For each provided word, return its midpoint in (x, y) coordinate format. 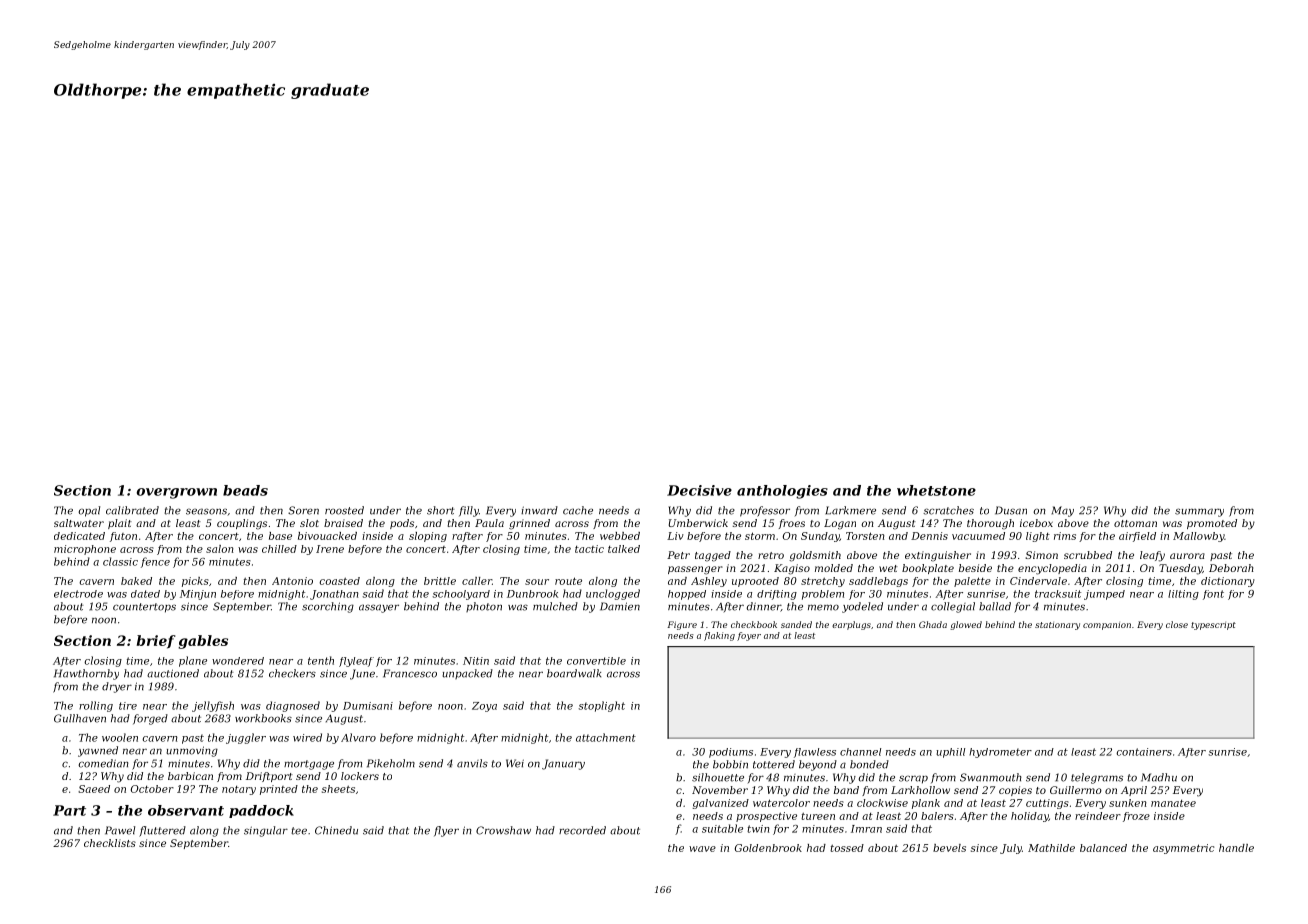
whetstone (936, 490)
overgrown (177, 493)
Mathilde (1051, 848)
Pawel (120, 830)
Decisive (699, 490)
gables (203, 642)
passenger (695, 570)
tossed (847, 848)
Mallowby (1198, 537)
